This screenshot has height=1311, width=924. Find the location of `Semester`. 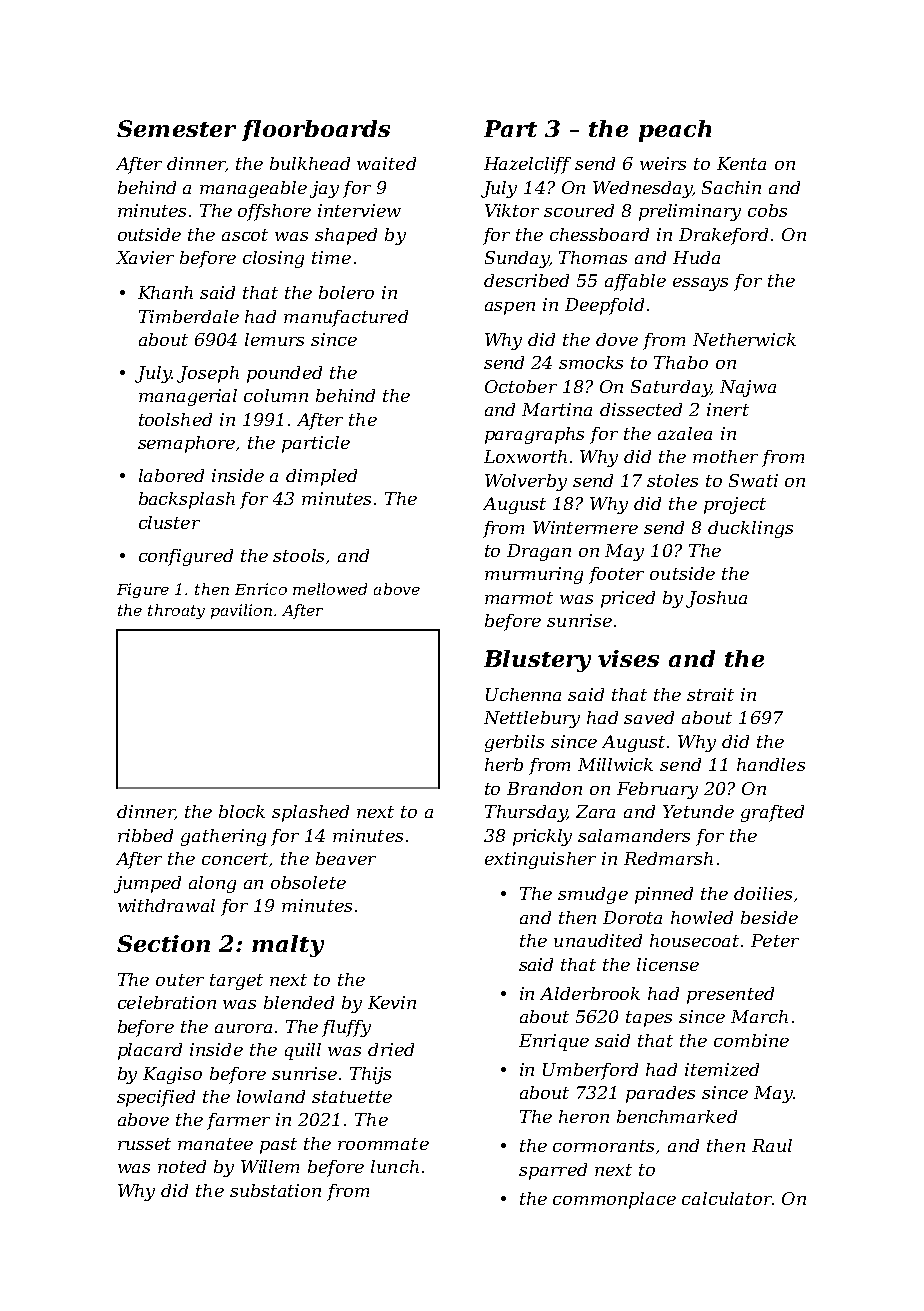

Semester is located at coordinates (176, 128).
